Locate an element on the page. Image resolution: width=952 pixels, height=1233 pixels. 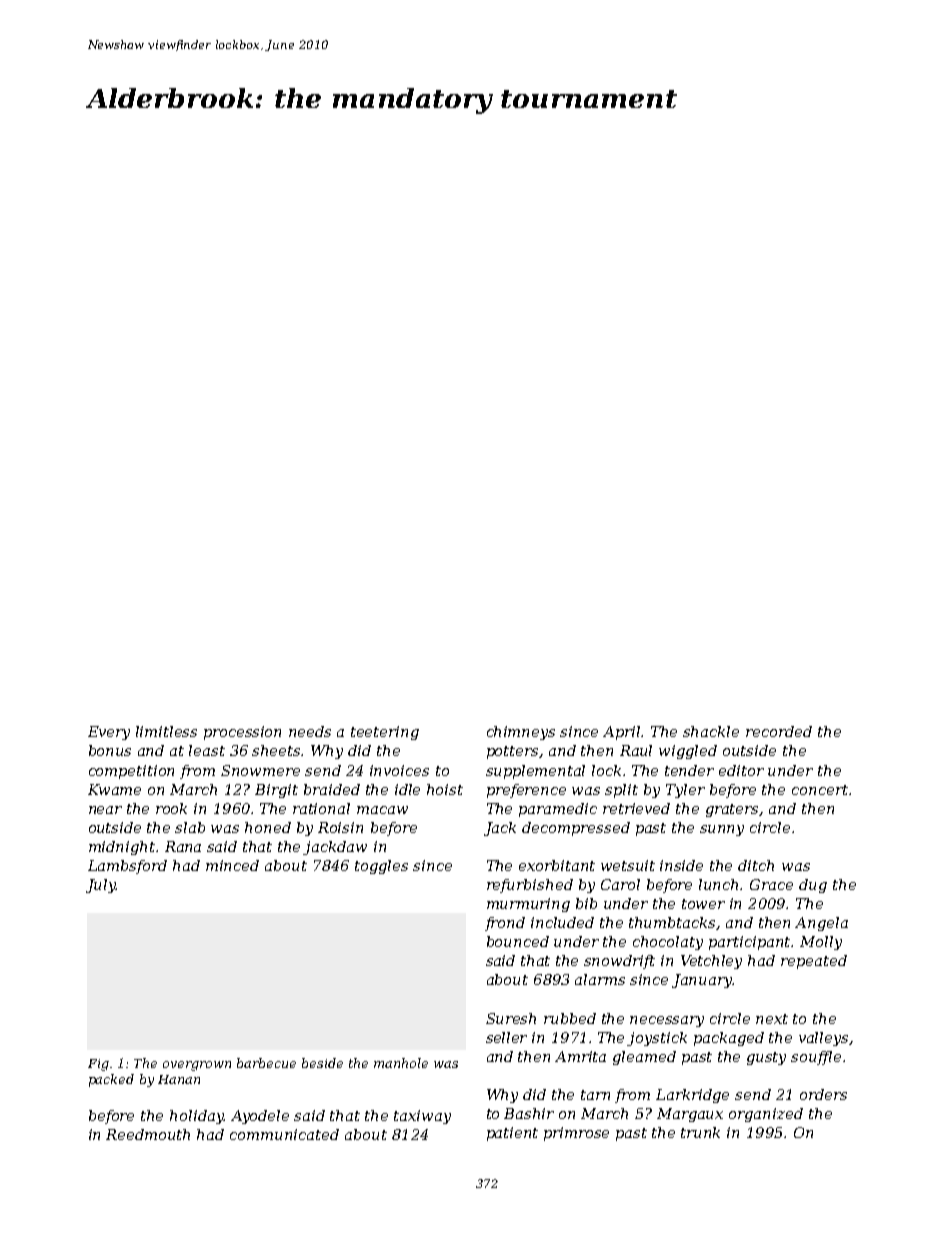
alarms is located at coordinates (600, 979).
